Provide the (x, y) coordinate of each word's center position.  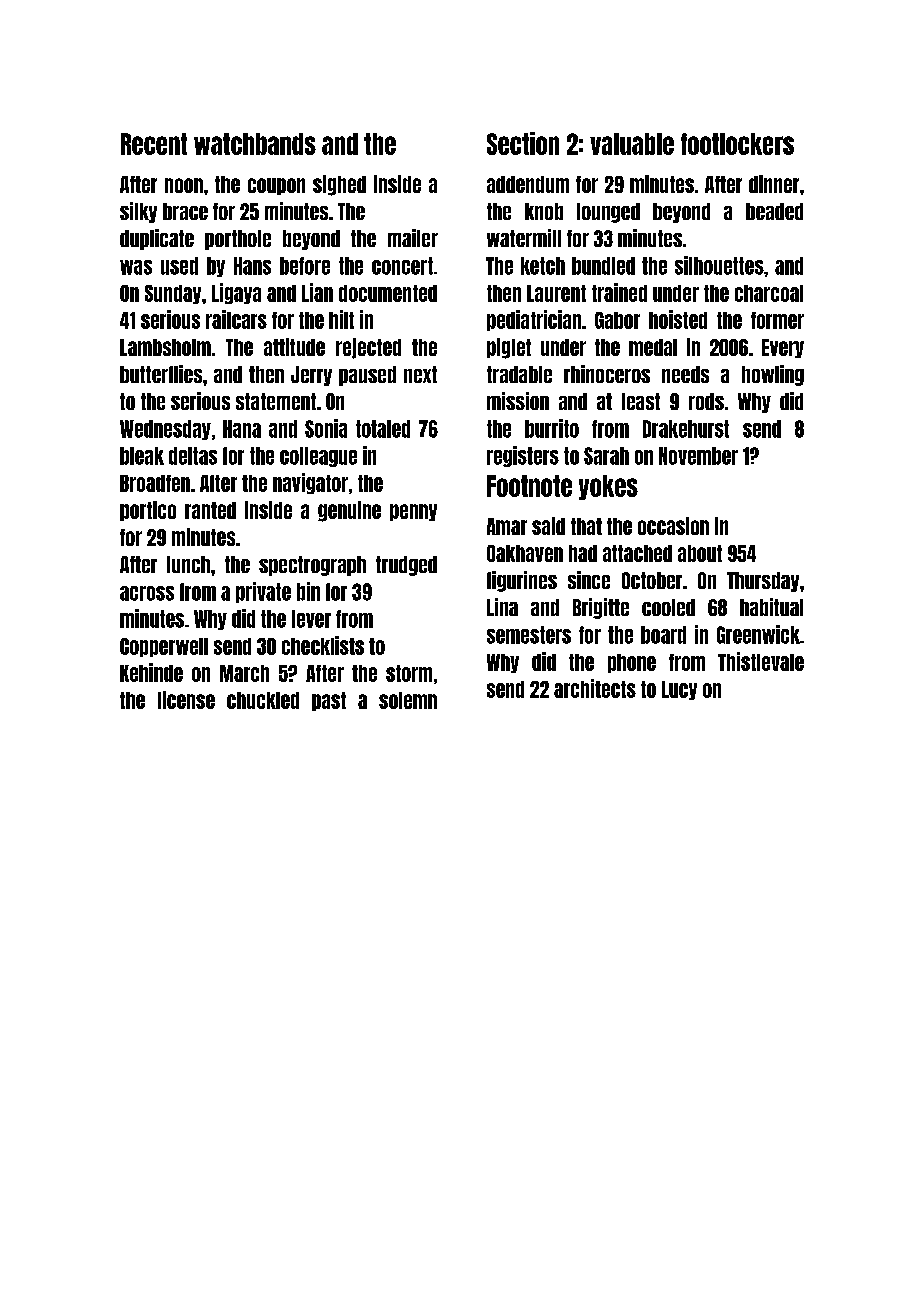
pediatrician (534, 320)
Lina (502, 607)
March (244, 673)
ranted (210, 510)
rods (706, 401)
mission (518, 401)
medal (653, 347)
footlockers (737, 144)
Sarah (606, 456)
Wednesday (165, 430)
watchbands (255, 144)
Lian (317, 292)
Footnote (529, 486)
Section (523, 143)
